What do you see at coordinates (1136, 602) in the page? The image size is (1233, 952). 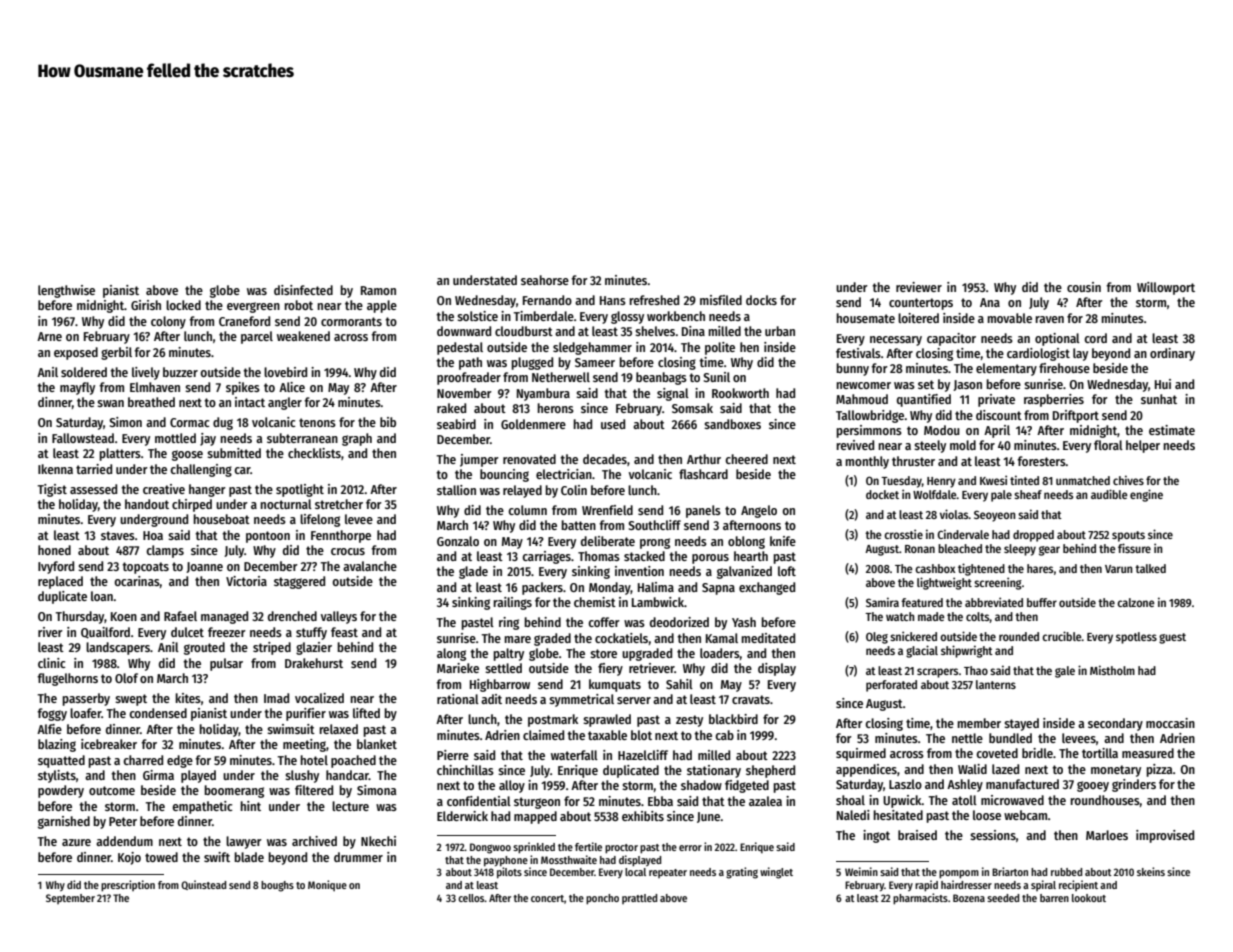 I see `calzone` at bounding box center [1136, 602].
